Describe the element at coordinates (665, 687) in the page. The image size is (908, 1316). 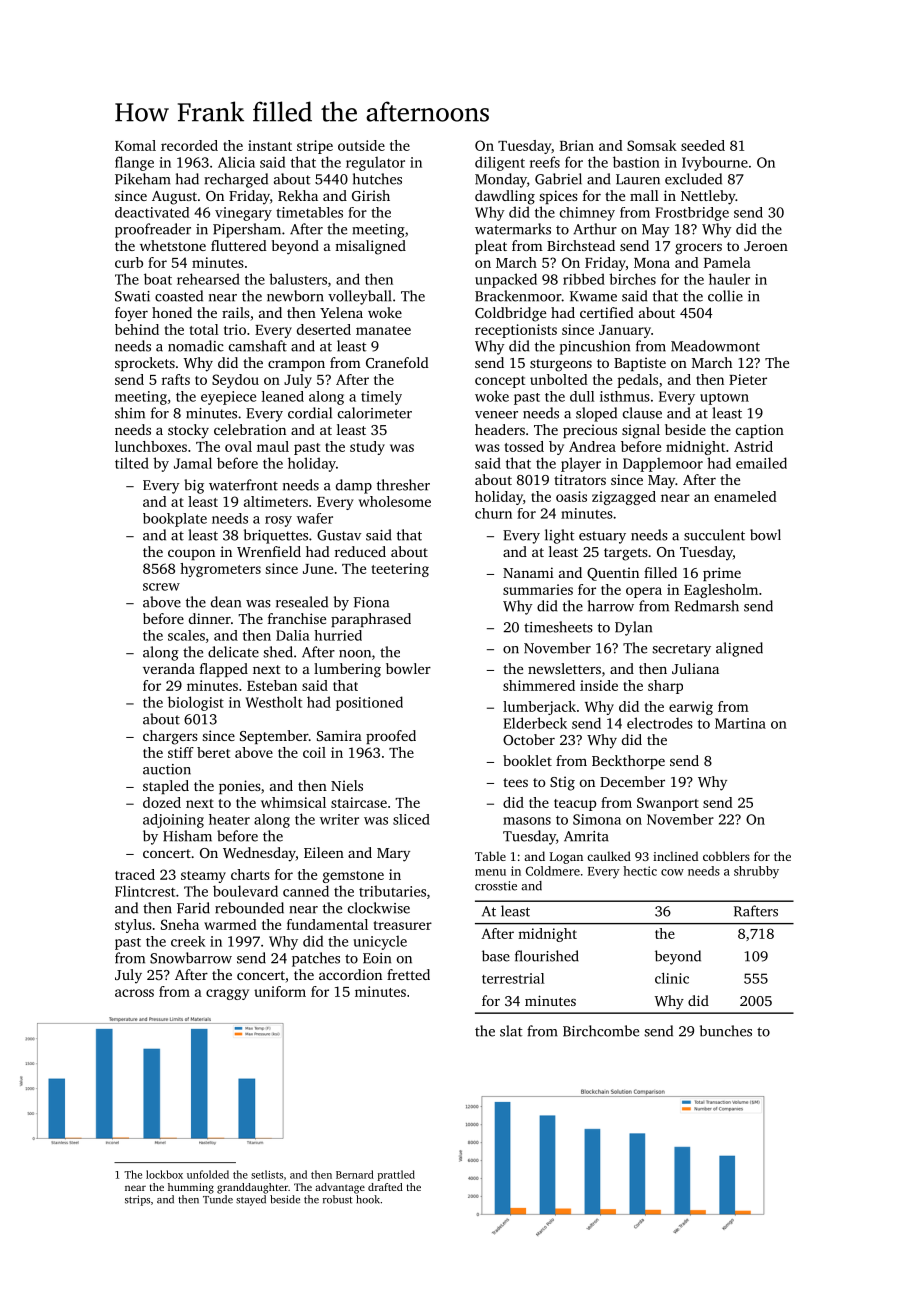
I see `sharp` at that location.
